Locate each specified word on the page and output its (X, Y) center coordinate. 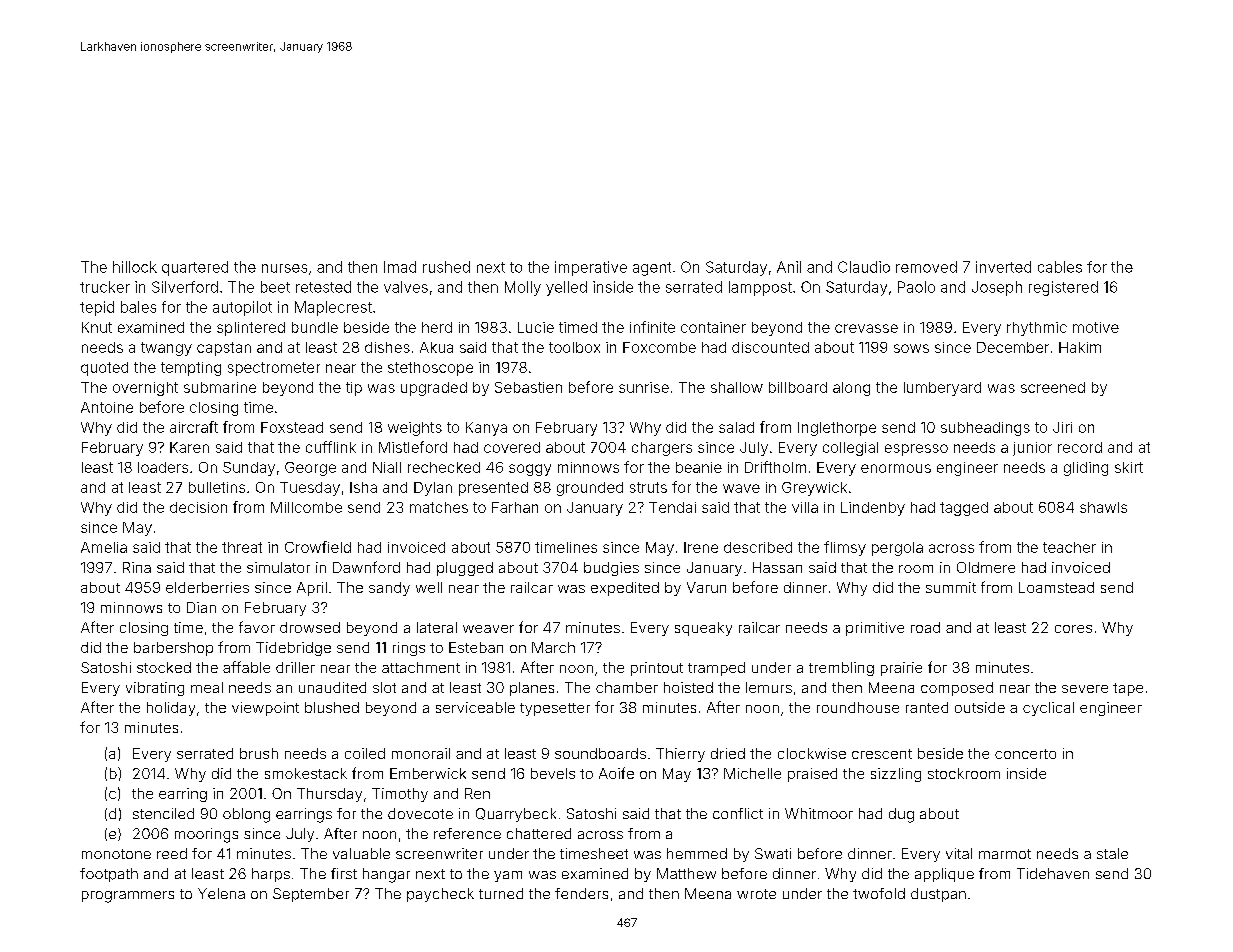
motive (1096, 327)
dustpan (938, 895)
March (553, 647)
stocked (164, 667)
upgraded (434, 389)
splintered (251, 329)
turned (501, 893)
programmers (128, 897)
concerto (1025, 754)
